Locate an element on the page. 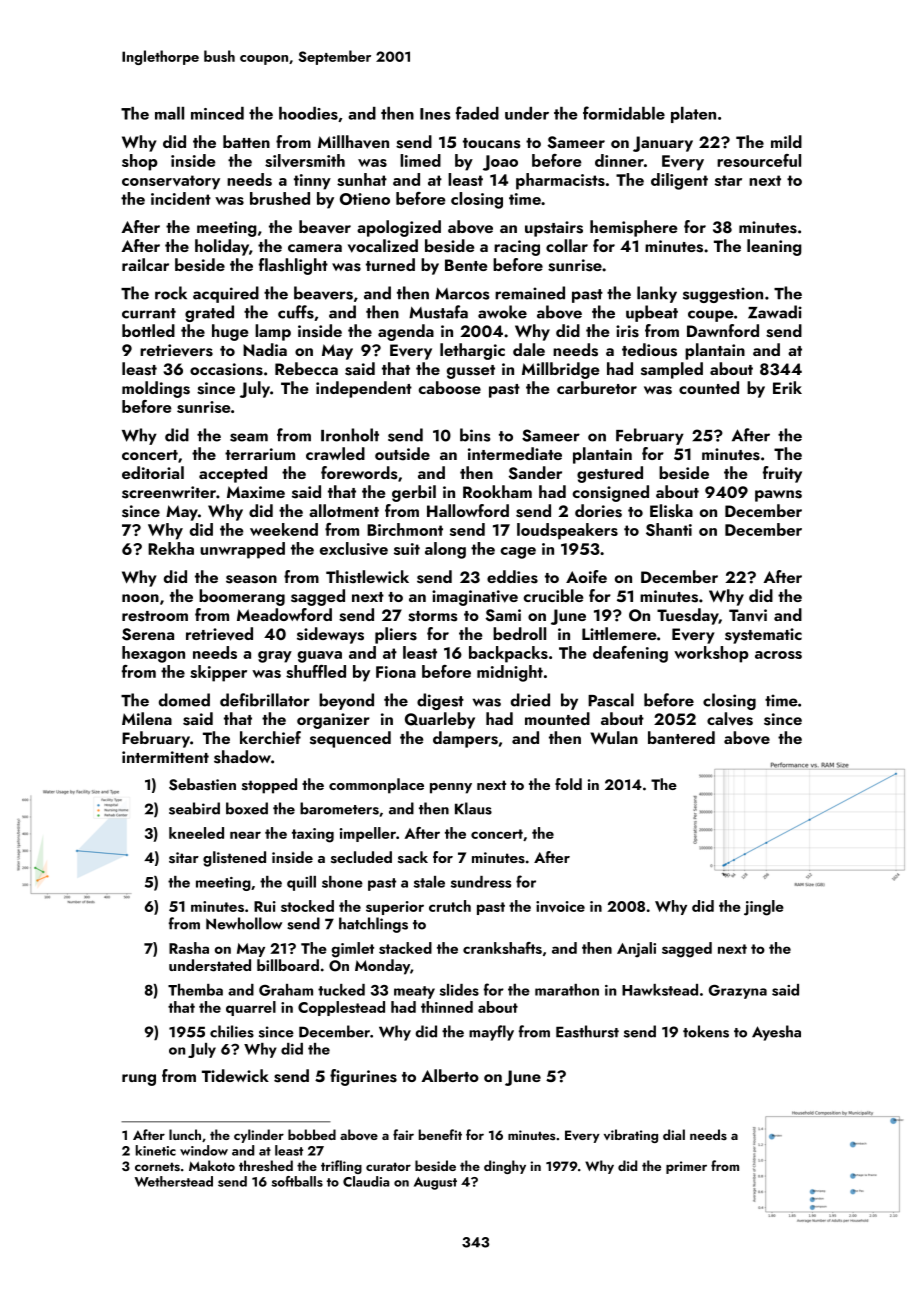 The height and width of the document is (1308, 924). sitar is located at coordinates (184, 858).
